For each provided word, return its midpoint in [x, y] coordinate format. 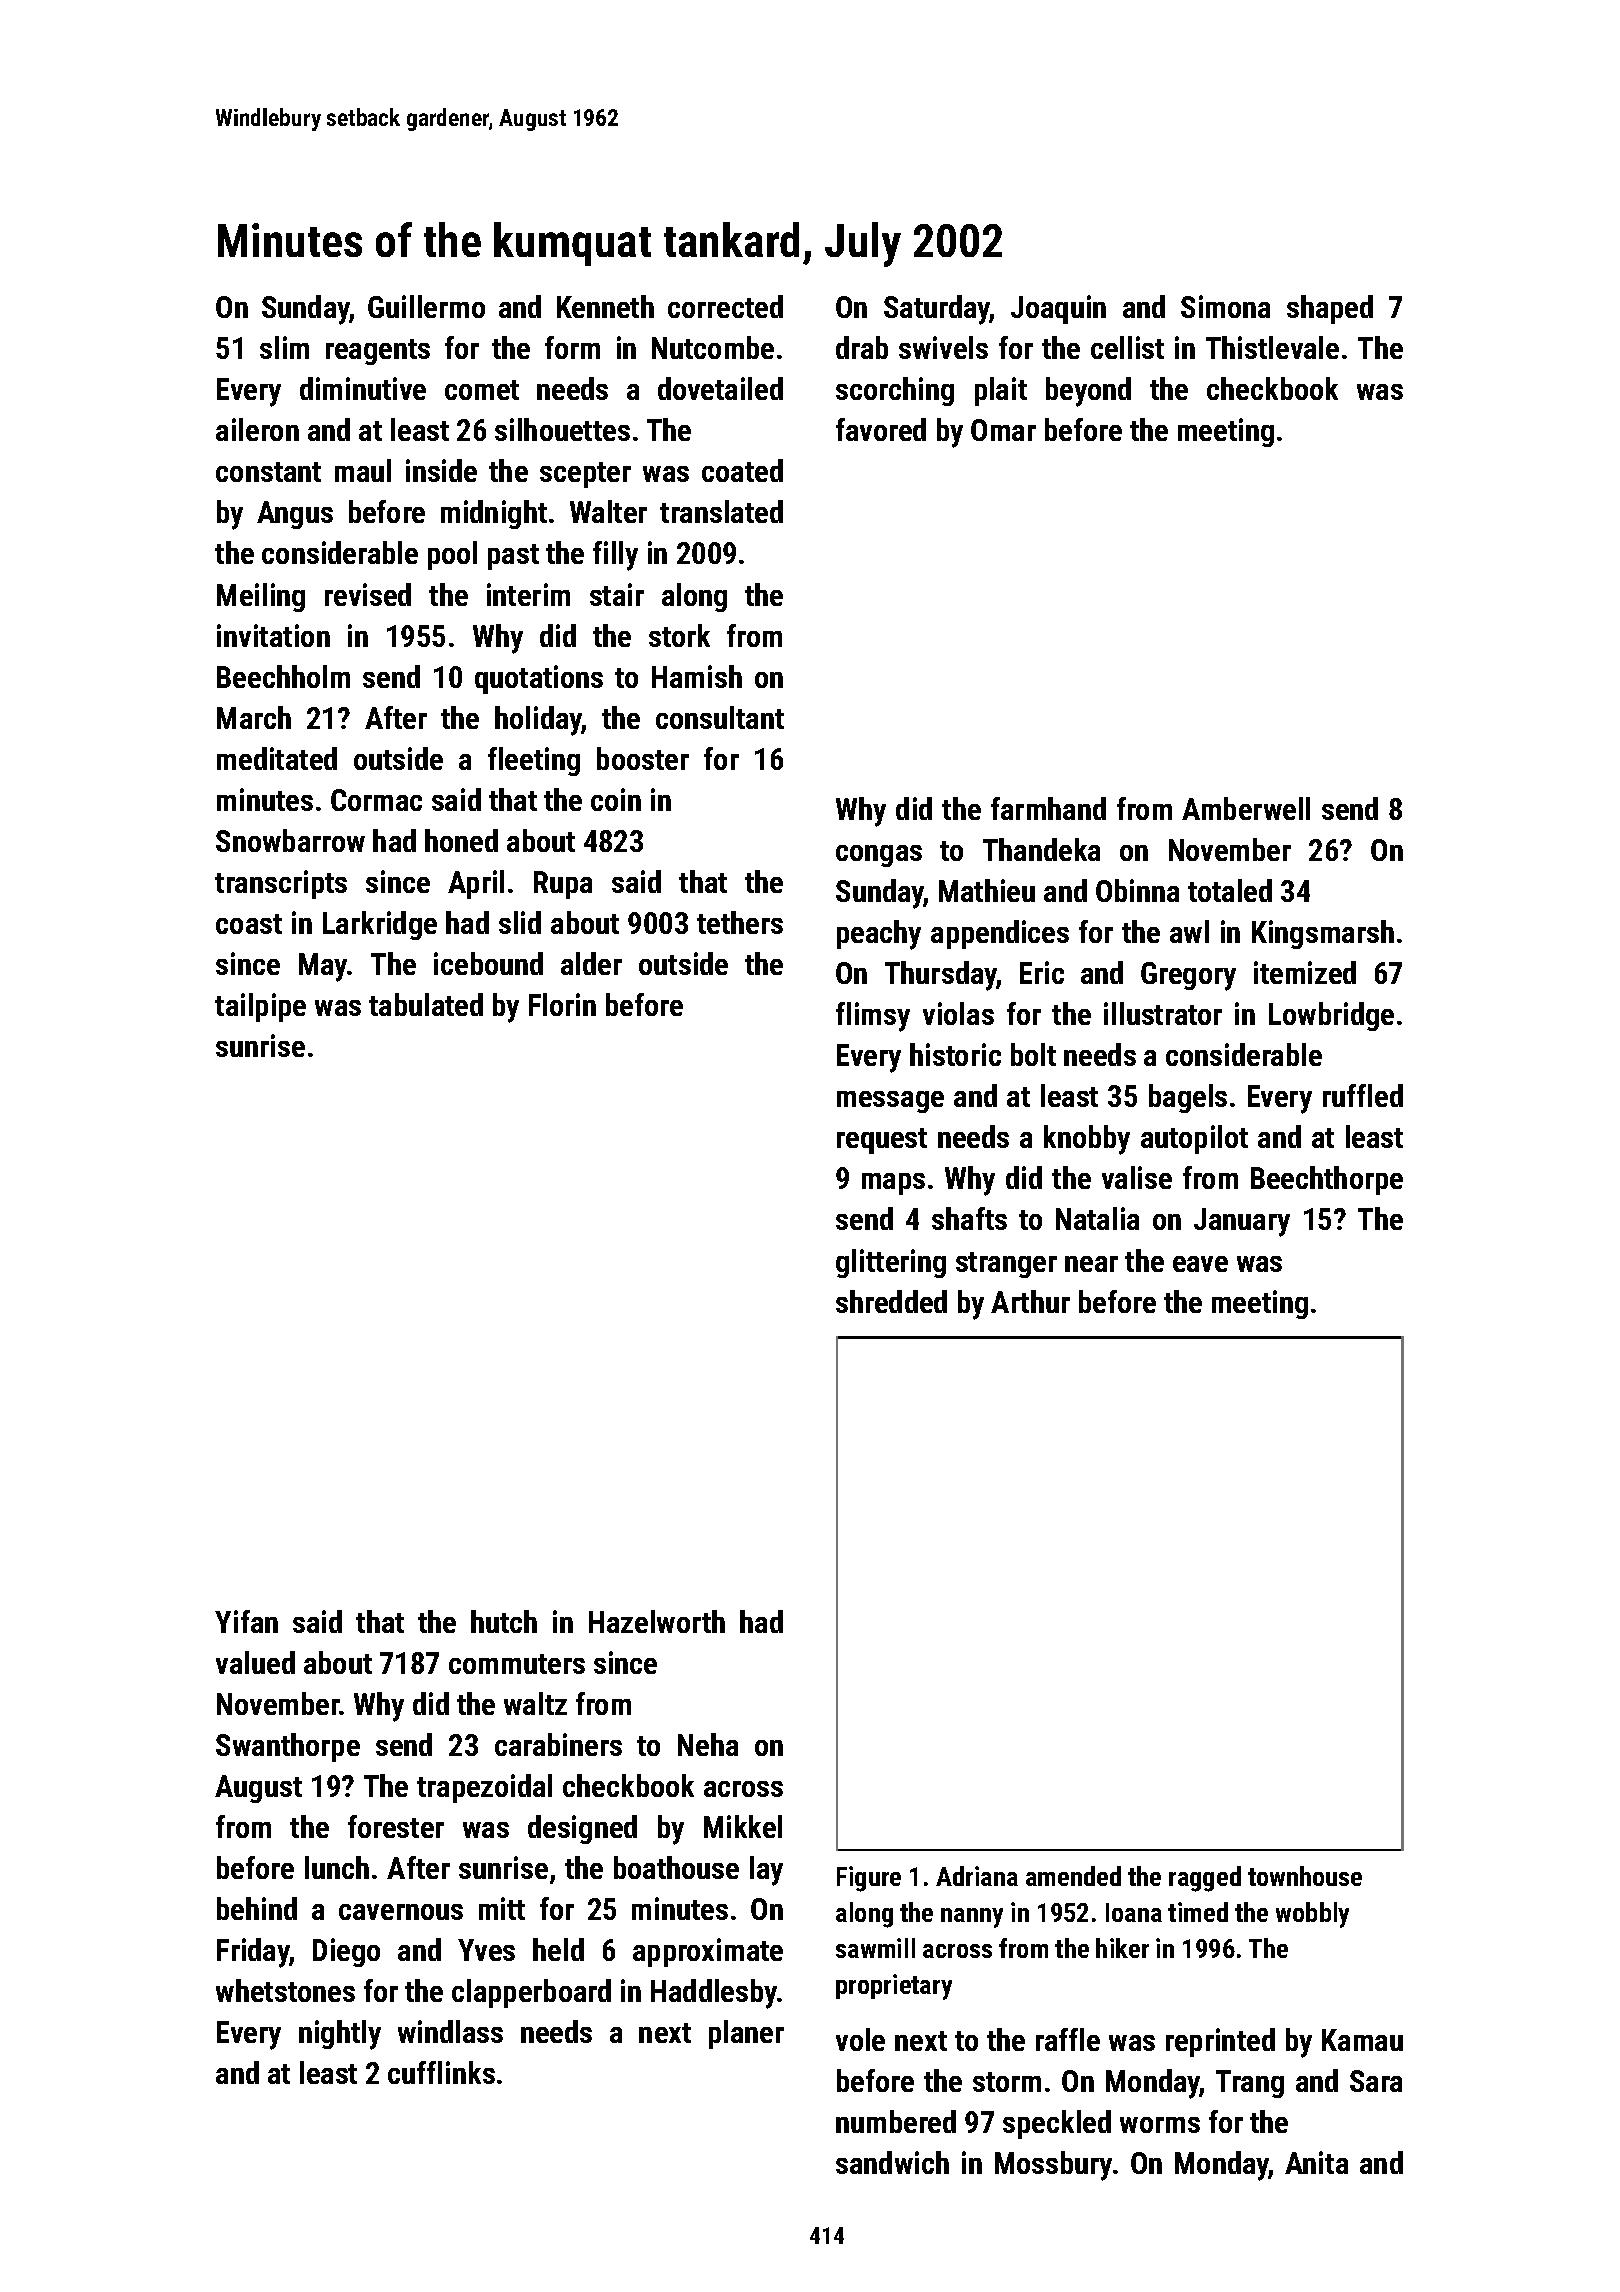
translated [721, 511]
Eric [1042, 972]
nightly [340, 2035]
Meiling [261, 597]
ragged [1205, 1879]
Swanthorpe [288, 1747]
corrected [725, 306]
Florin [562, 1004]
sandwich [892, 2162]
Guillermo [426, 306]
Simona [1225, 306]
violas [958, 1013]
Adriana [977, 1876]
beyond [1088, 392]
